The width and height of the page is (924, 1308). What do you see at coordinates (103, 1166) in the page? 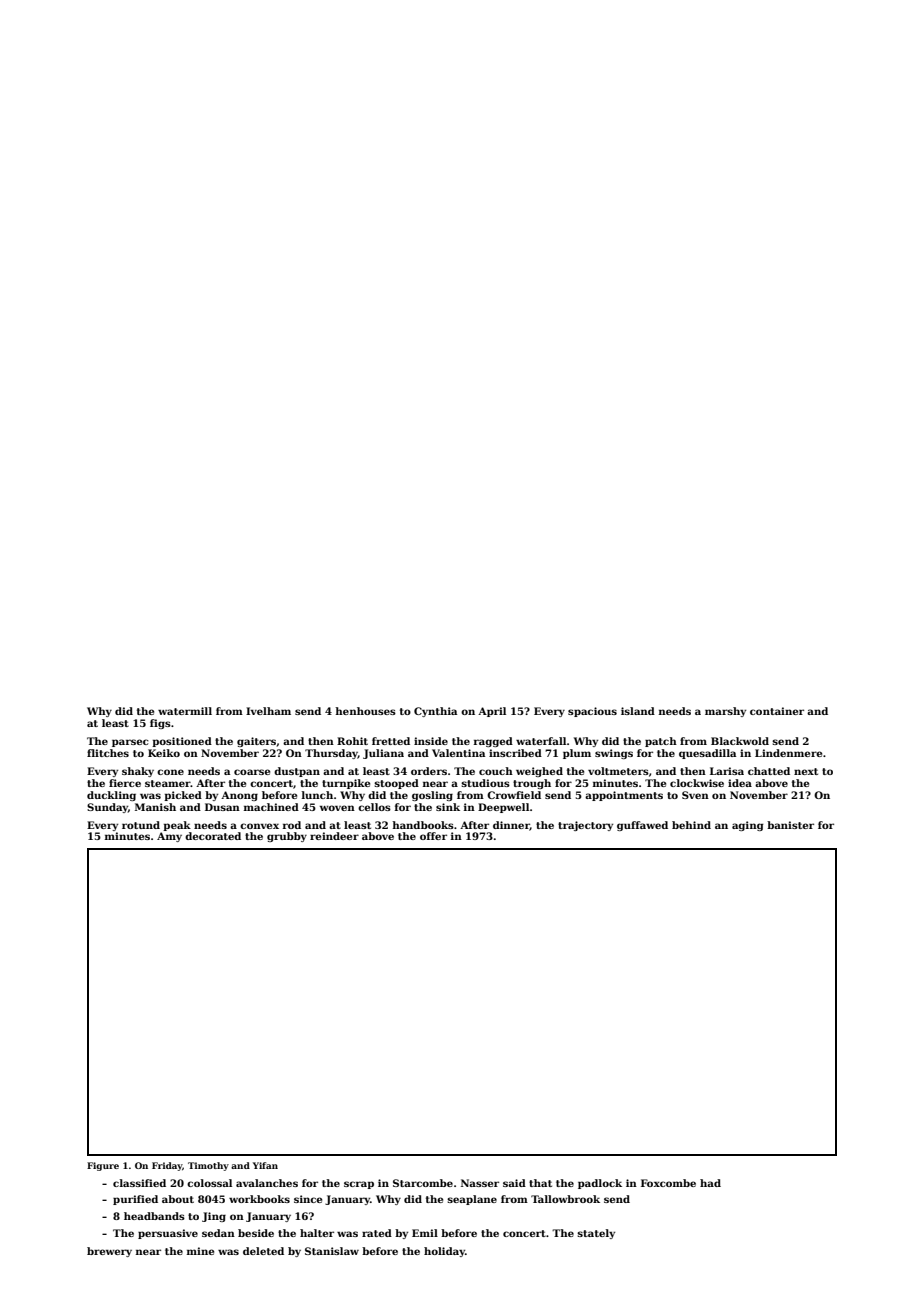
I see `Figure` at bounding box center [103, 1166].
